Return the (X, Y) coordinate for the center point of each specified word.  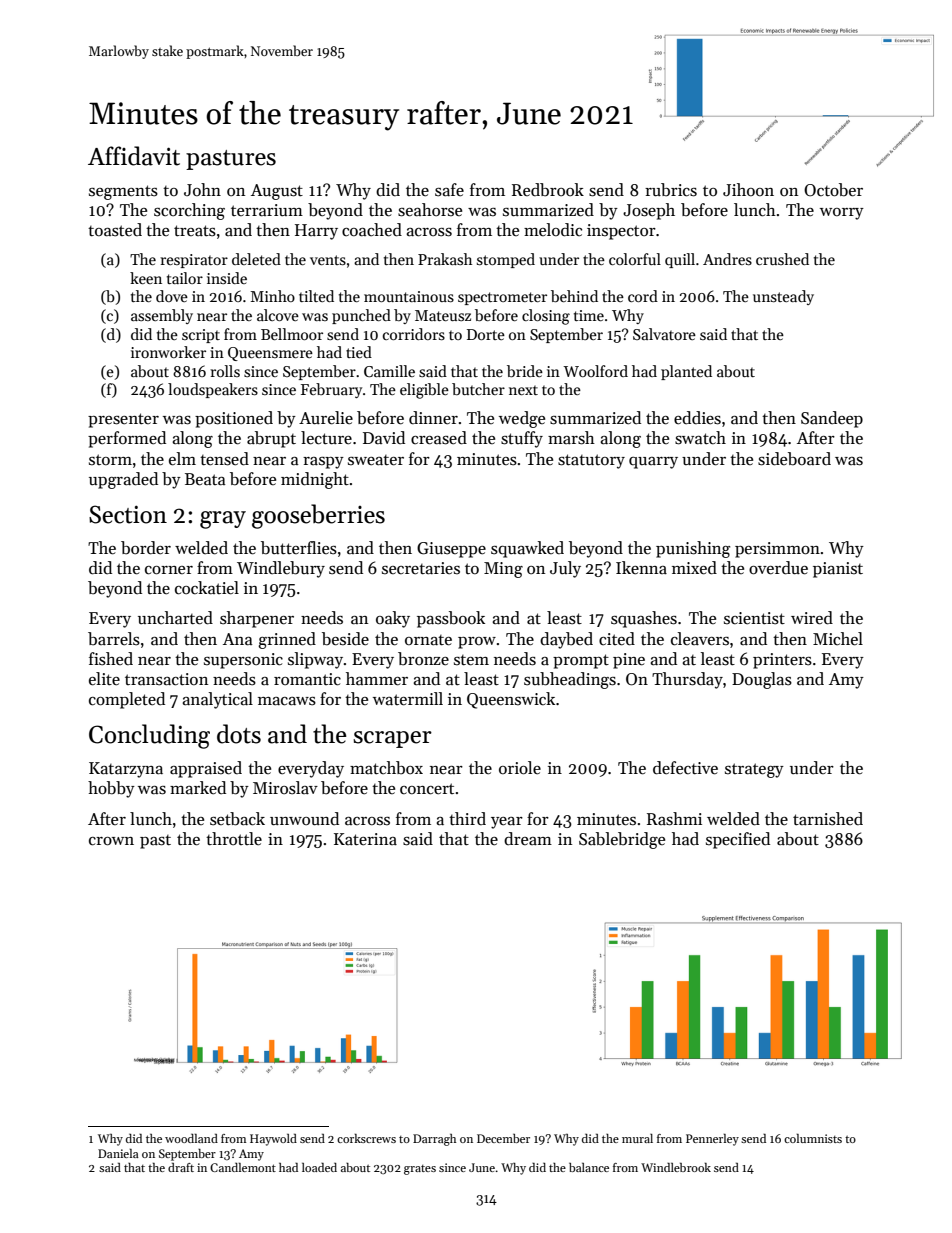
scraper (392, 739)
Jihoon (748, 189)
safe (449, 190)
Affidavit (134, 156)
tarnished (828, 819)
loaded (319, 1167)
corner (169, 570)
